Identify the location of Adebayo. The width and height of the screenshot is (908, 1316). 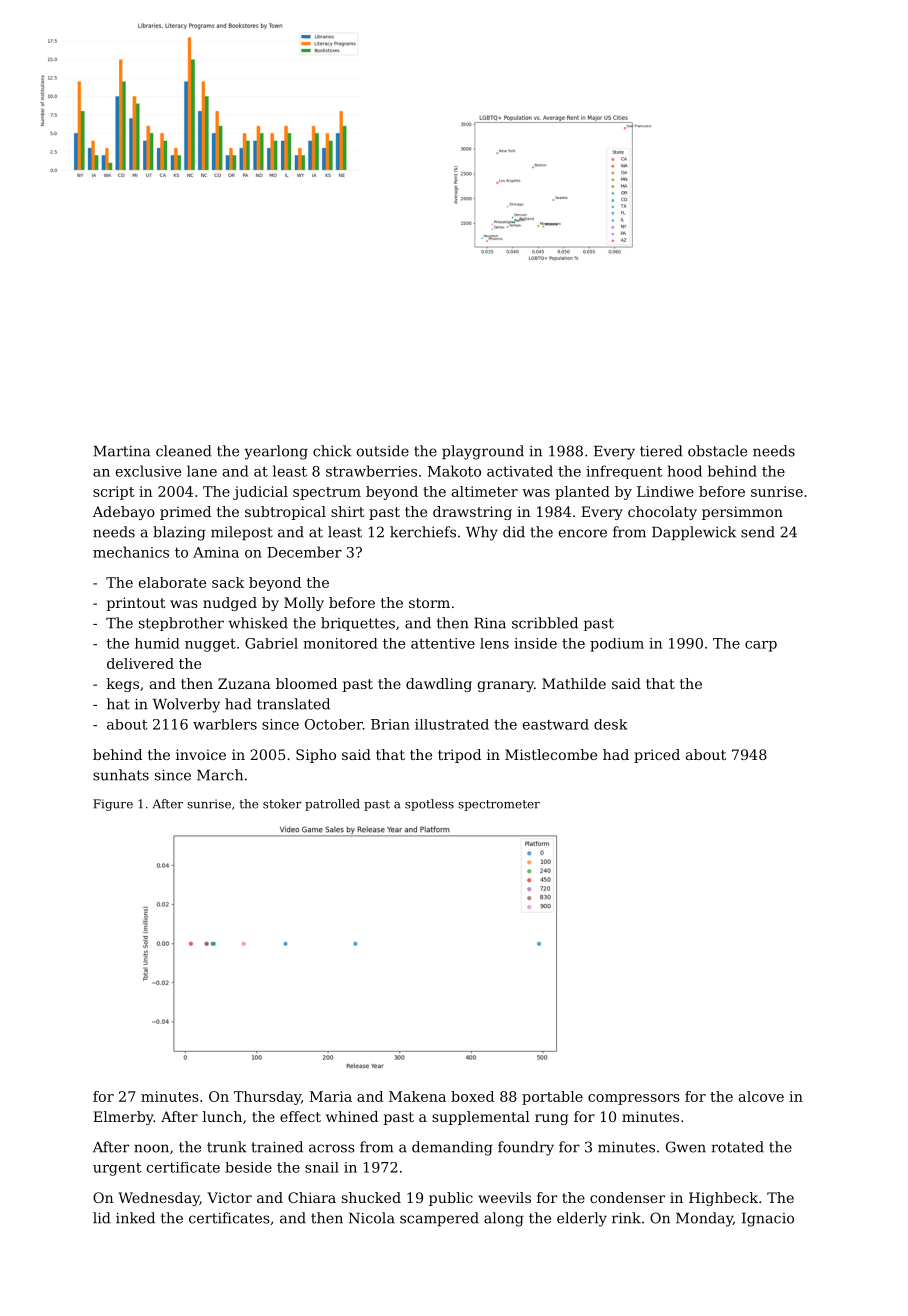
(124, 513).
